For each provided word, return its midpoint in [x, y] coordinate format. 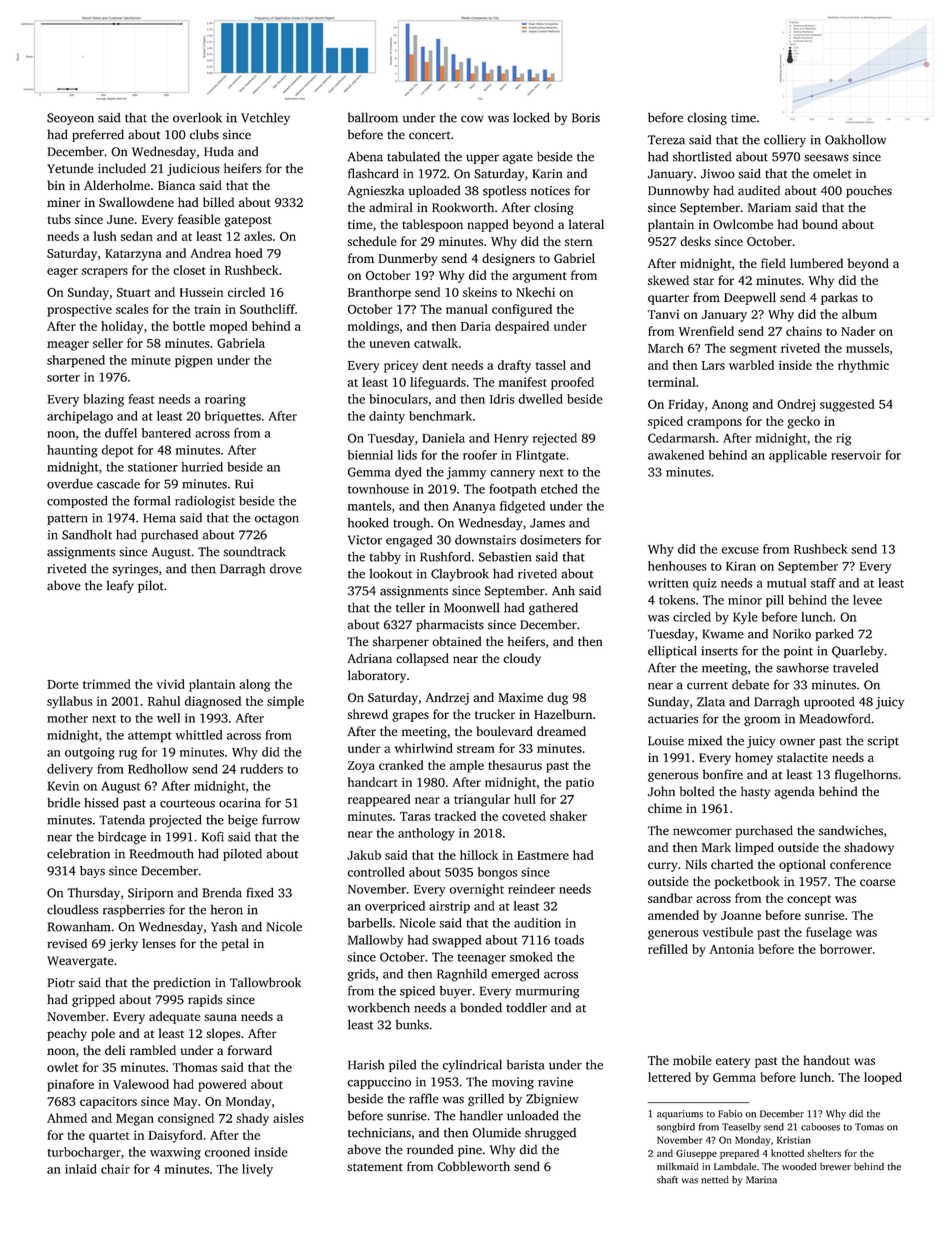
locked [531, 118]
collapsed [422, 659]
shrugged [550, 1133]
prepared [739, 1154]
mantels [369, 506]
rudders [261, 769]
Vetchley [265, 119]
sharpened [76, 361]
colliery [785, 140]
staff [823, 583]
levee [867, 600]
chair [115, 1169]
